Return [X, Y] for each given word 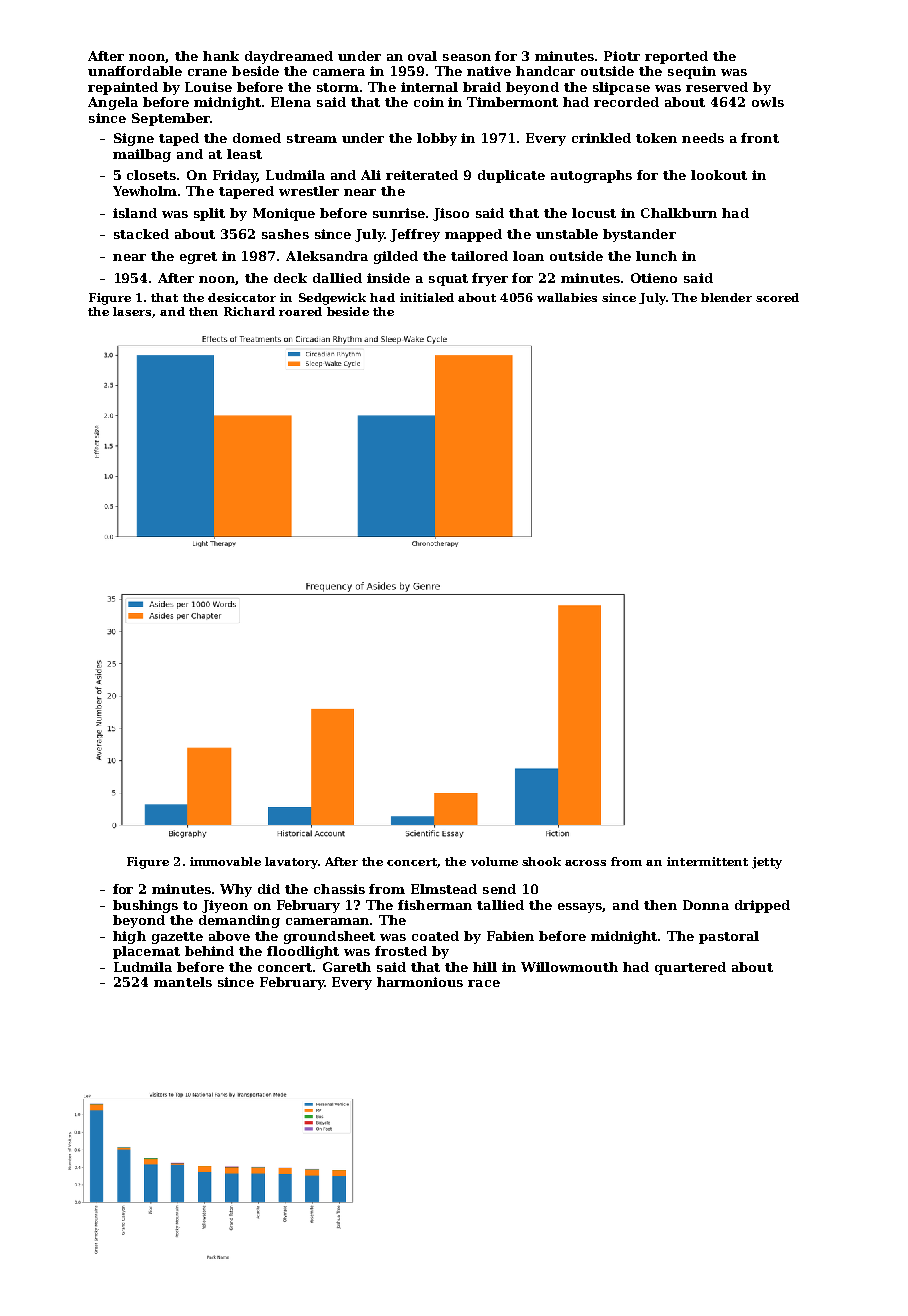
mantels [183, 982]
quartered [690, 968]
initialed [427, 297]
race [484, 983]
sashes [285, 234]
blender [726, 297]
